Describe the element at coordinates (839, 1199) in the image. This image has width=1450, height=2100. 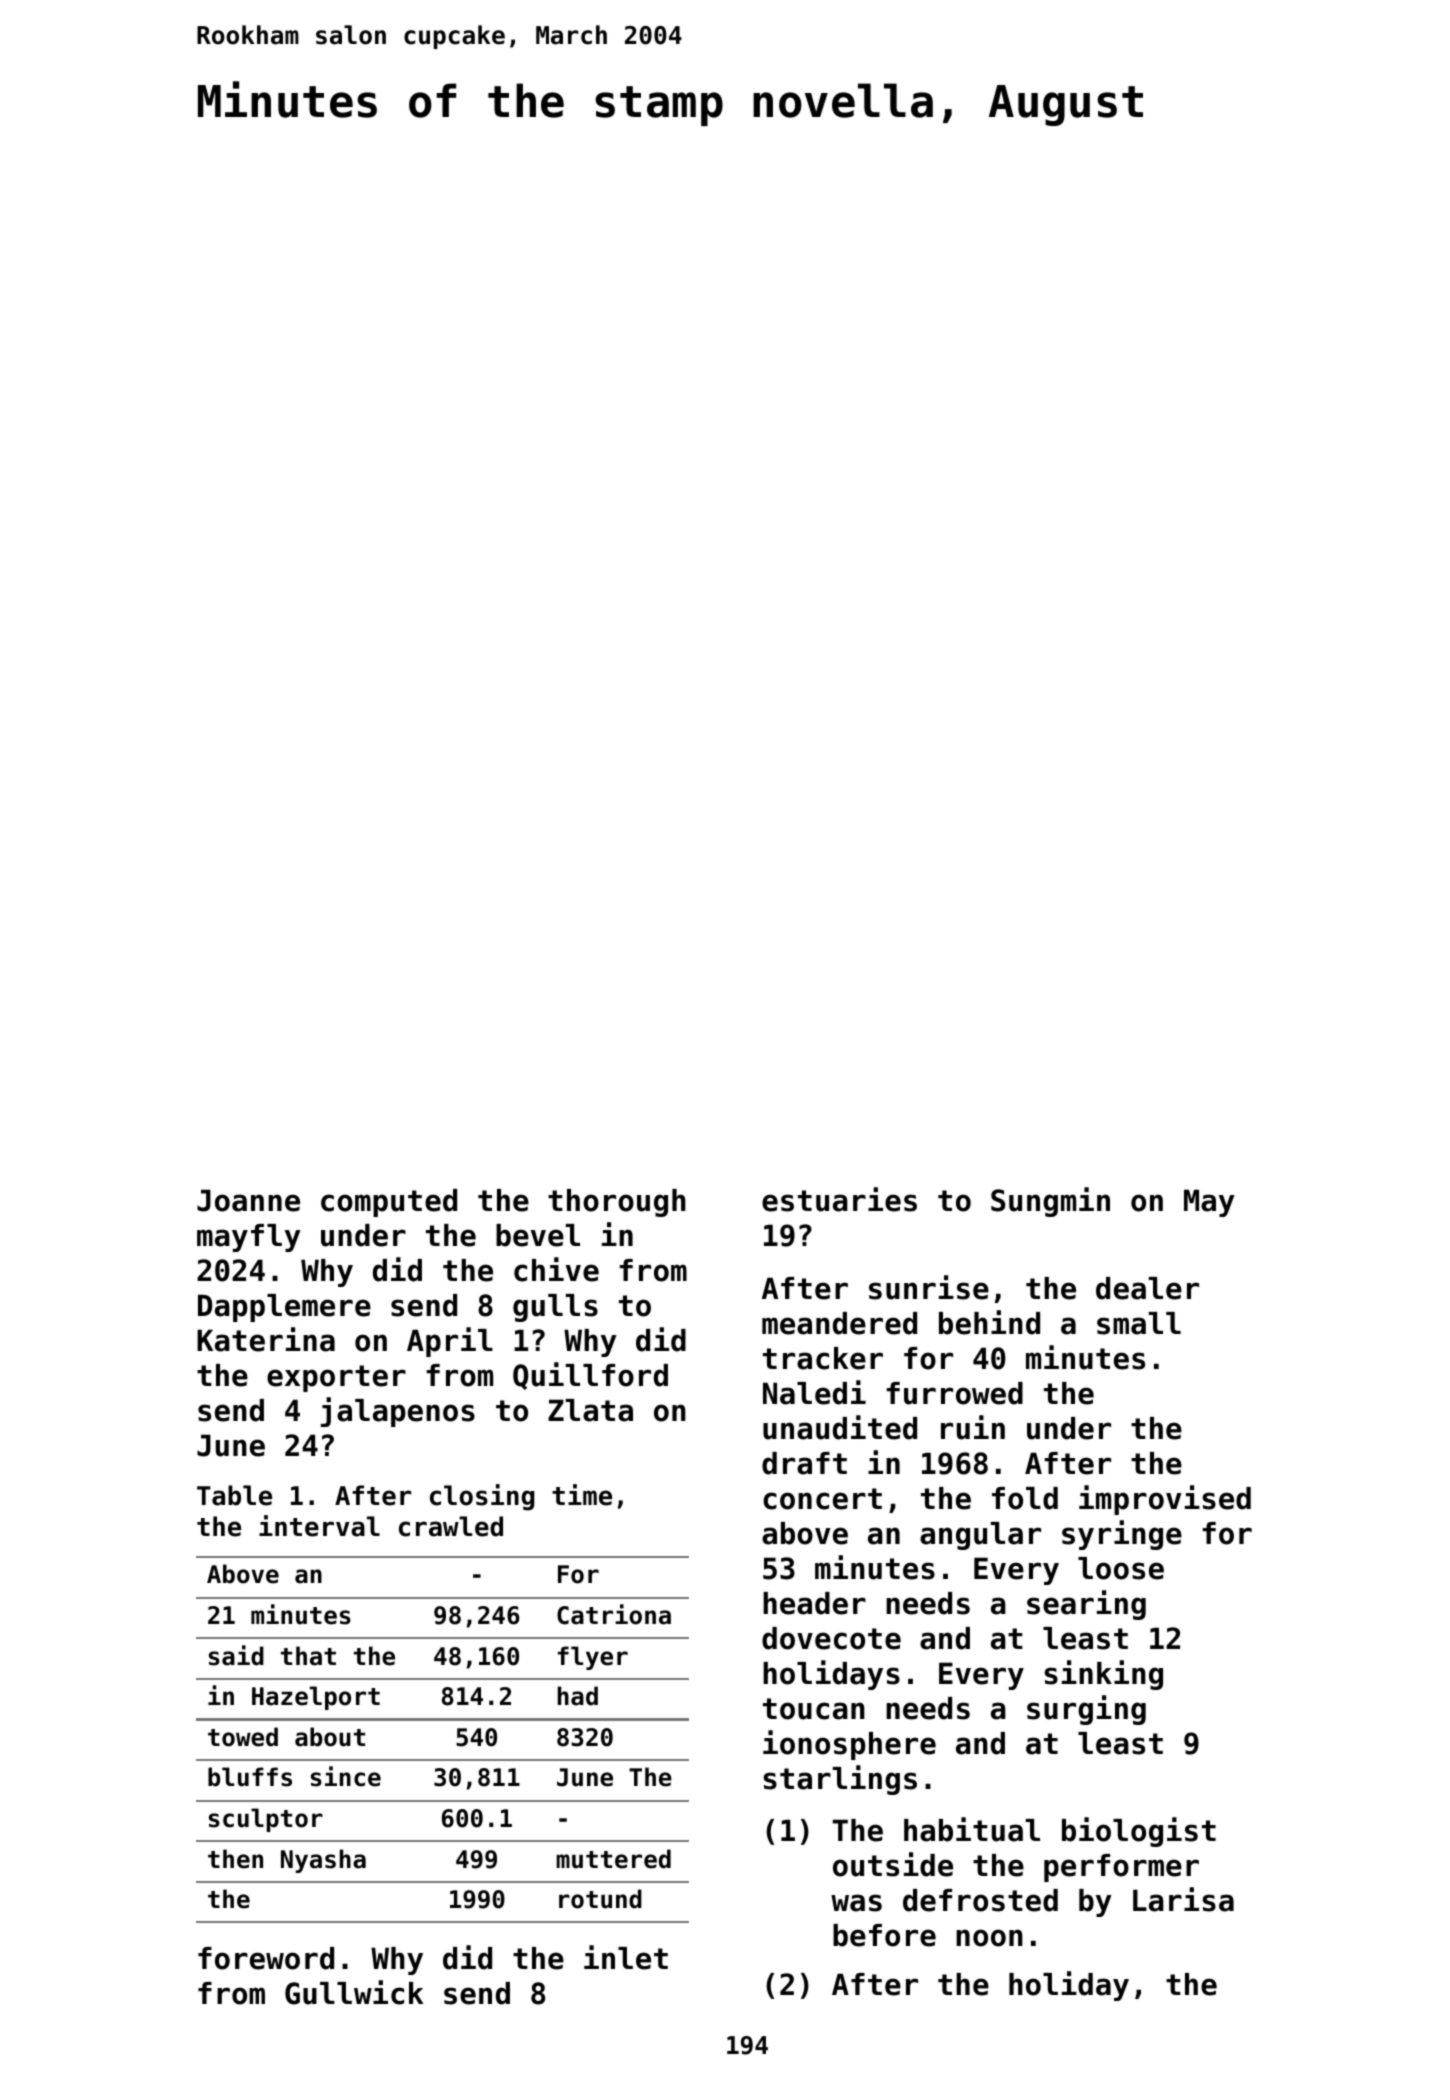
I see `estuaries` at that location.
